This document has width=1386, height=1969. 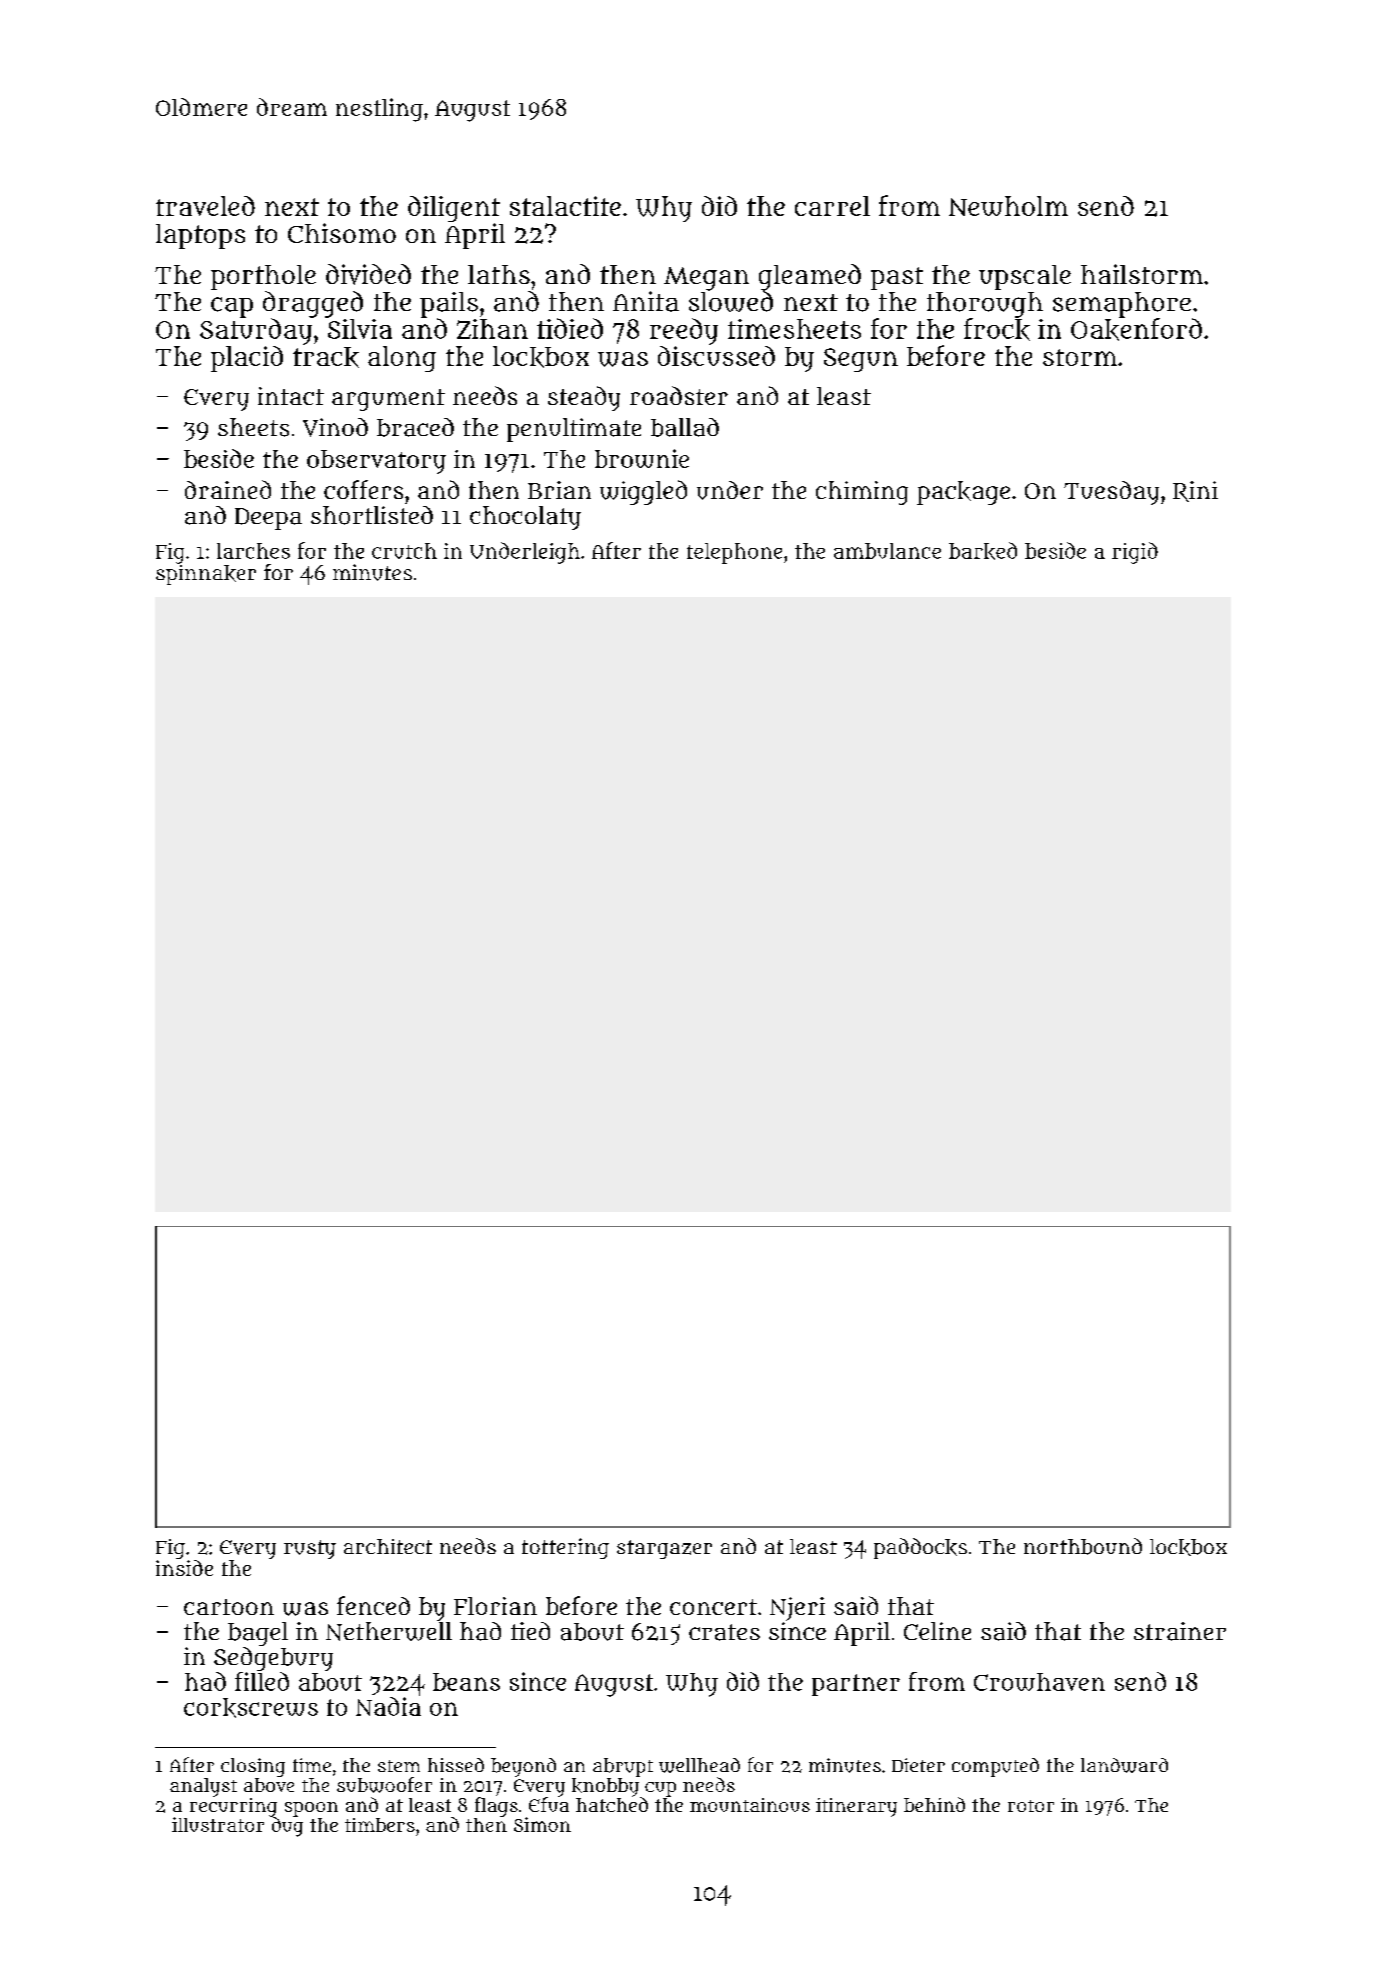 I want to click on crutch, so click(x=404, y=551).
